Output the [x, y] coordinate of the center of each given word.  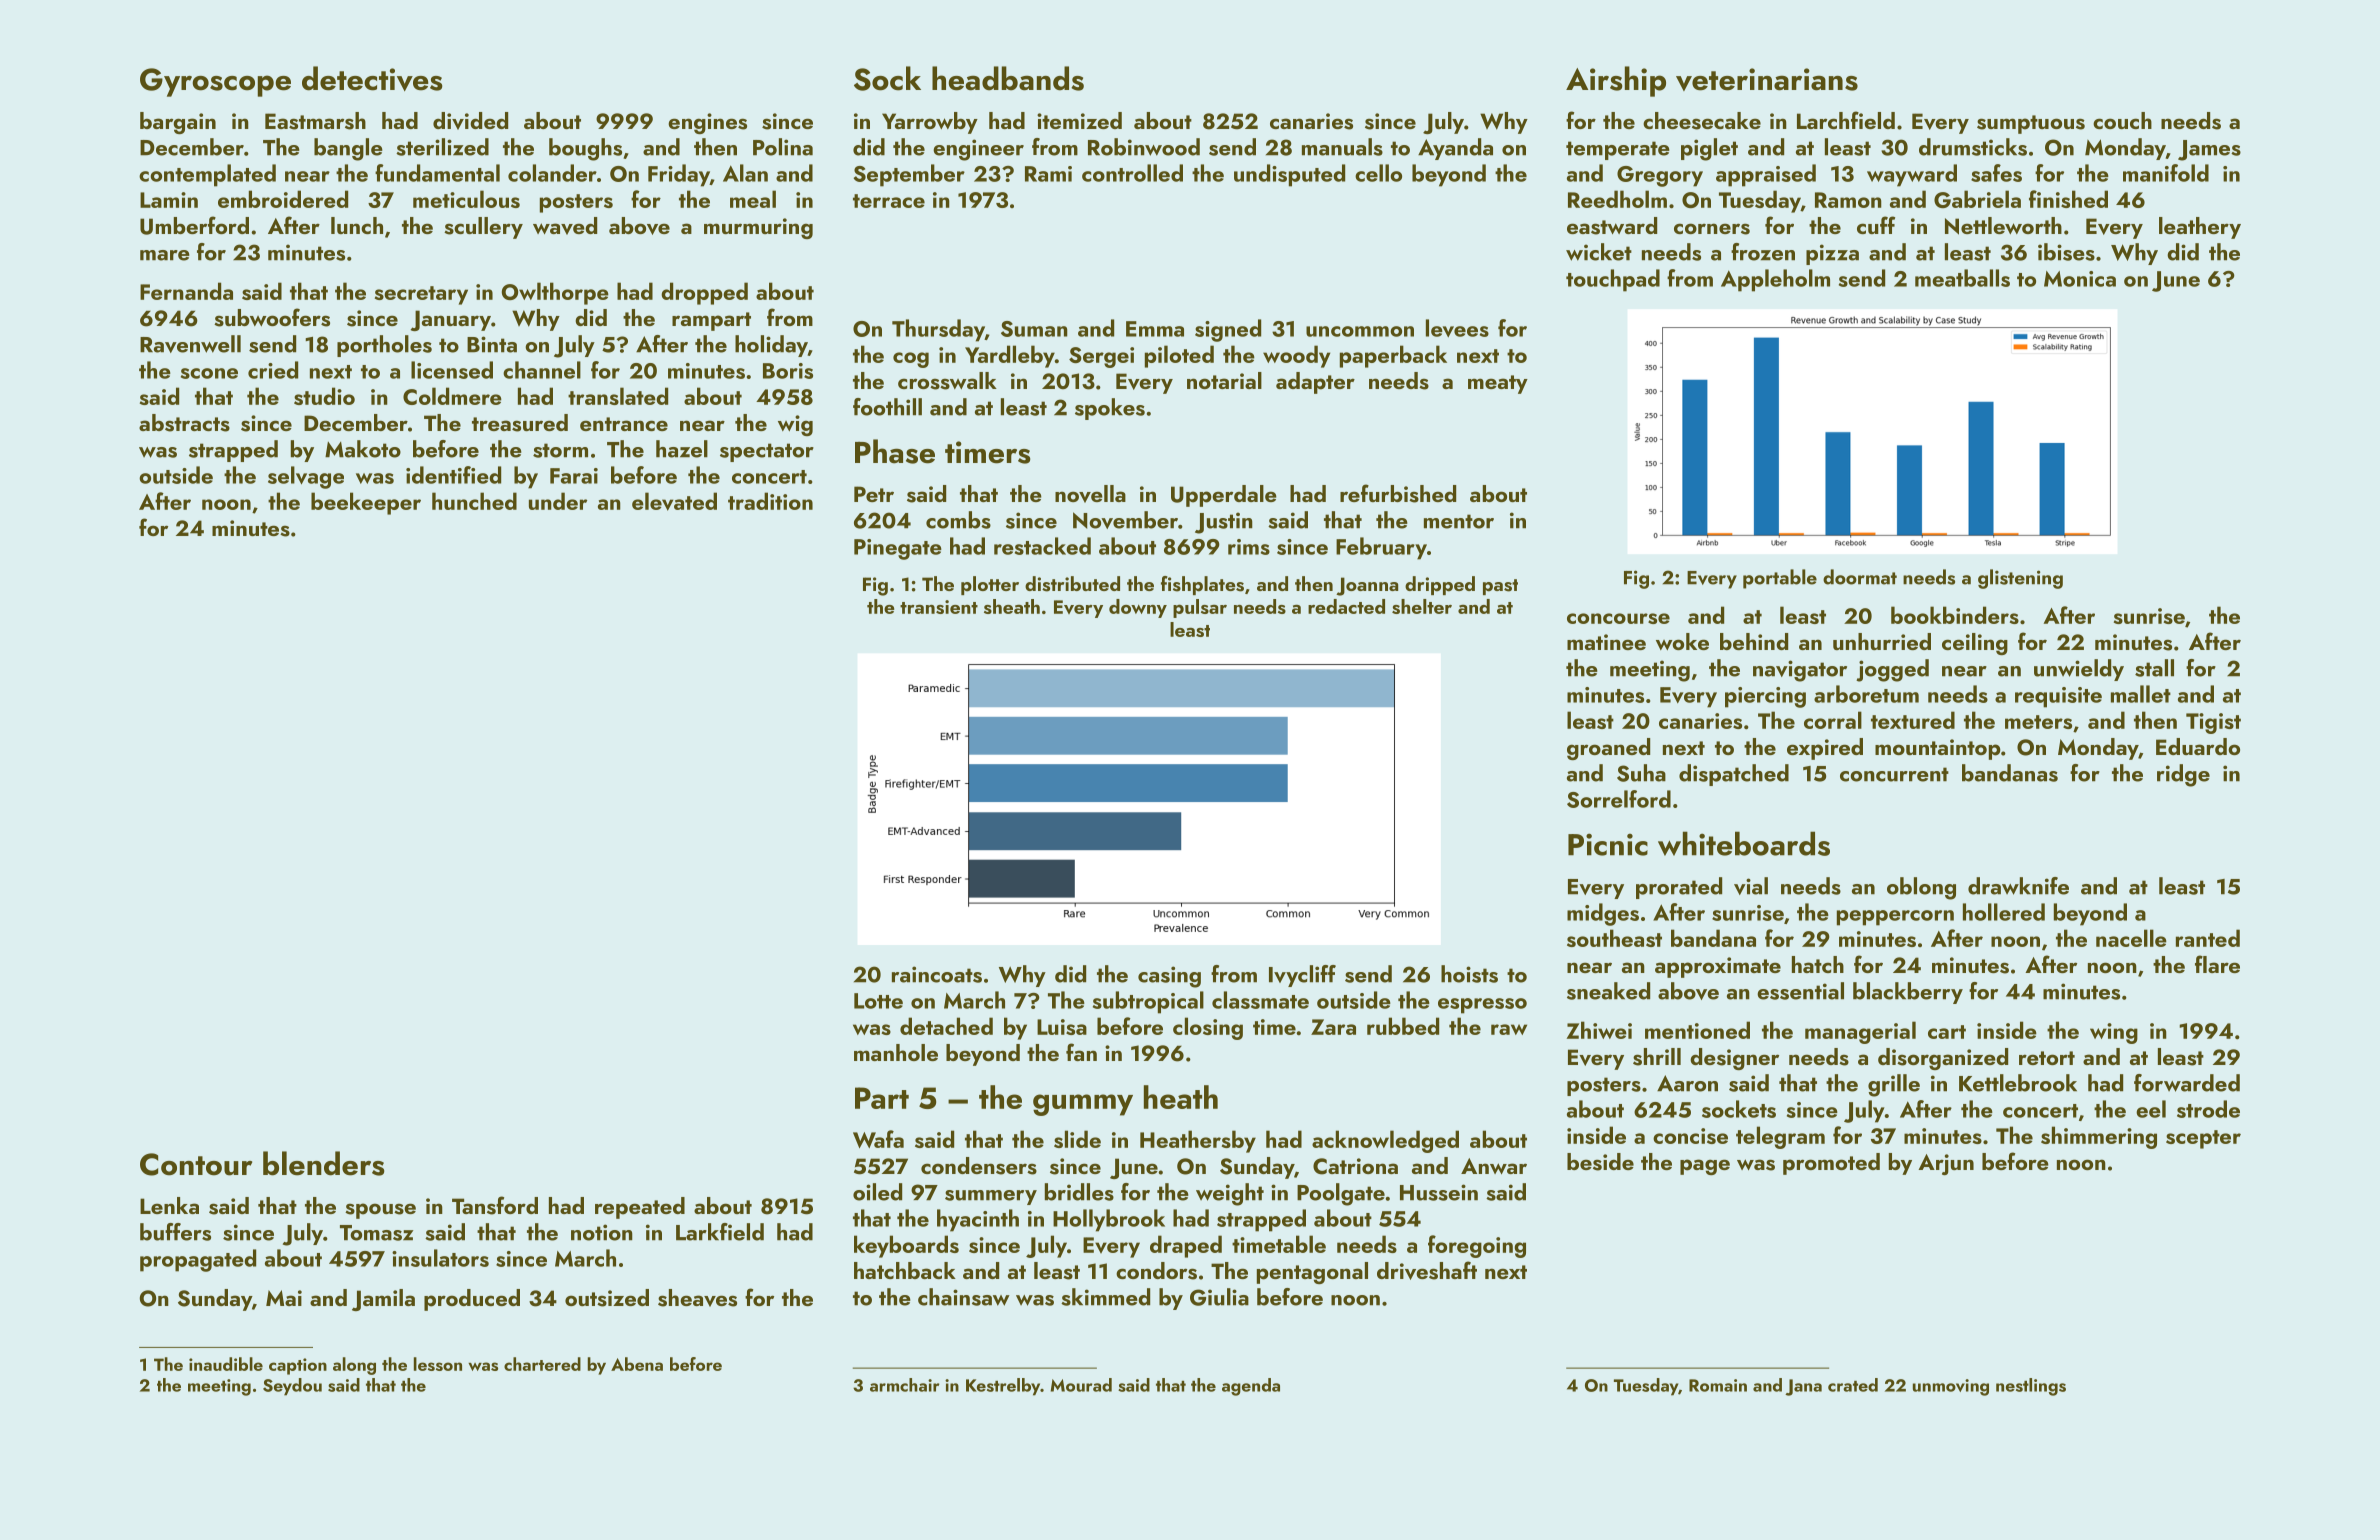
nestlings [2031, 1387]
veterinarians [1767, 79]
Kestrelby [1003, 1387]
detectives [372, 78]
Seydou [292, 1387]
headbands [1008, 78]
